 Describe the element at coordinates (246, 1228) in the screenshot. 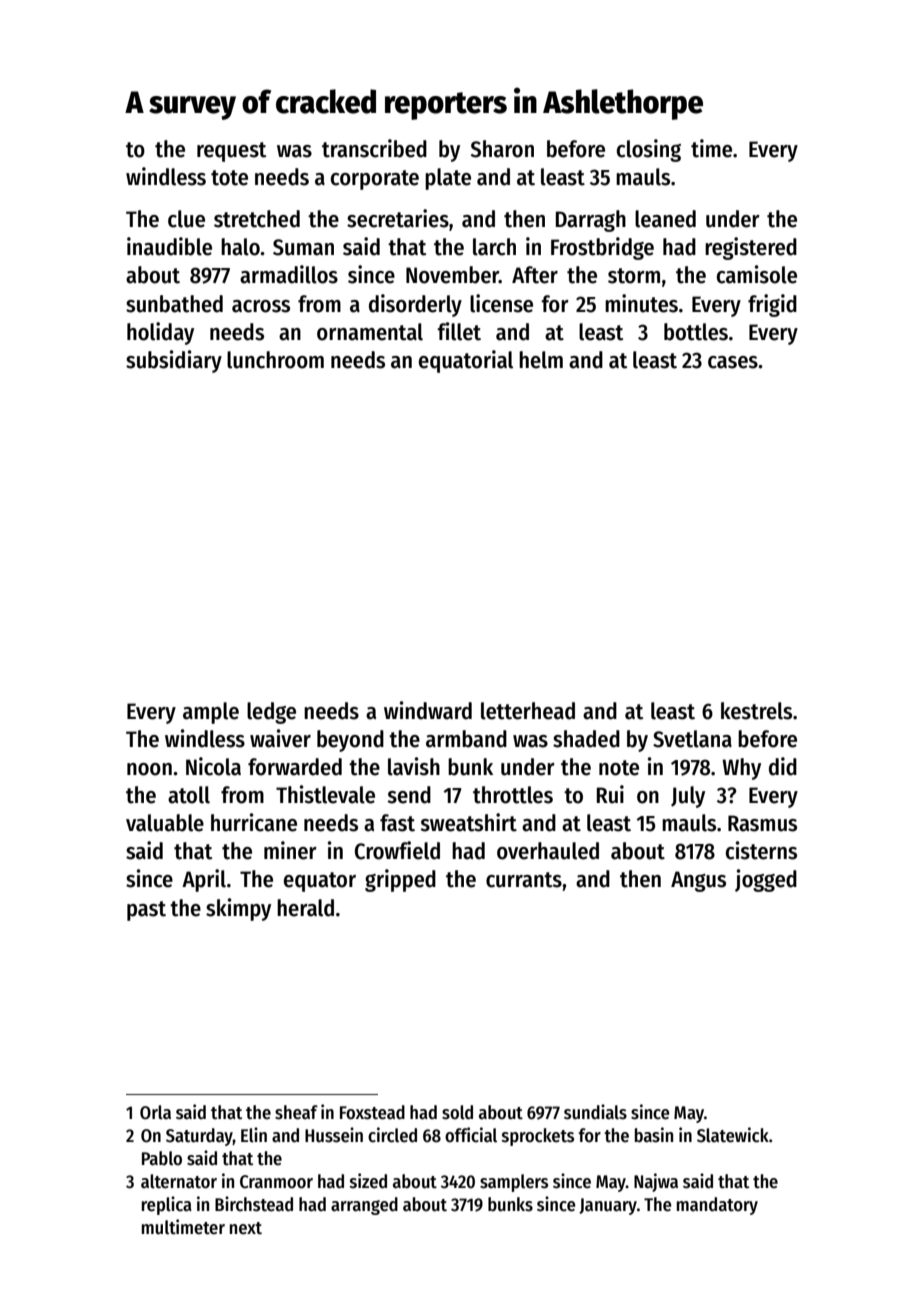

I see `next` at that location.
